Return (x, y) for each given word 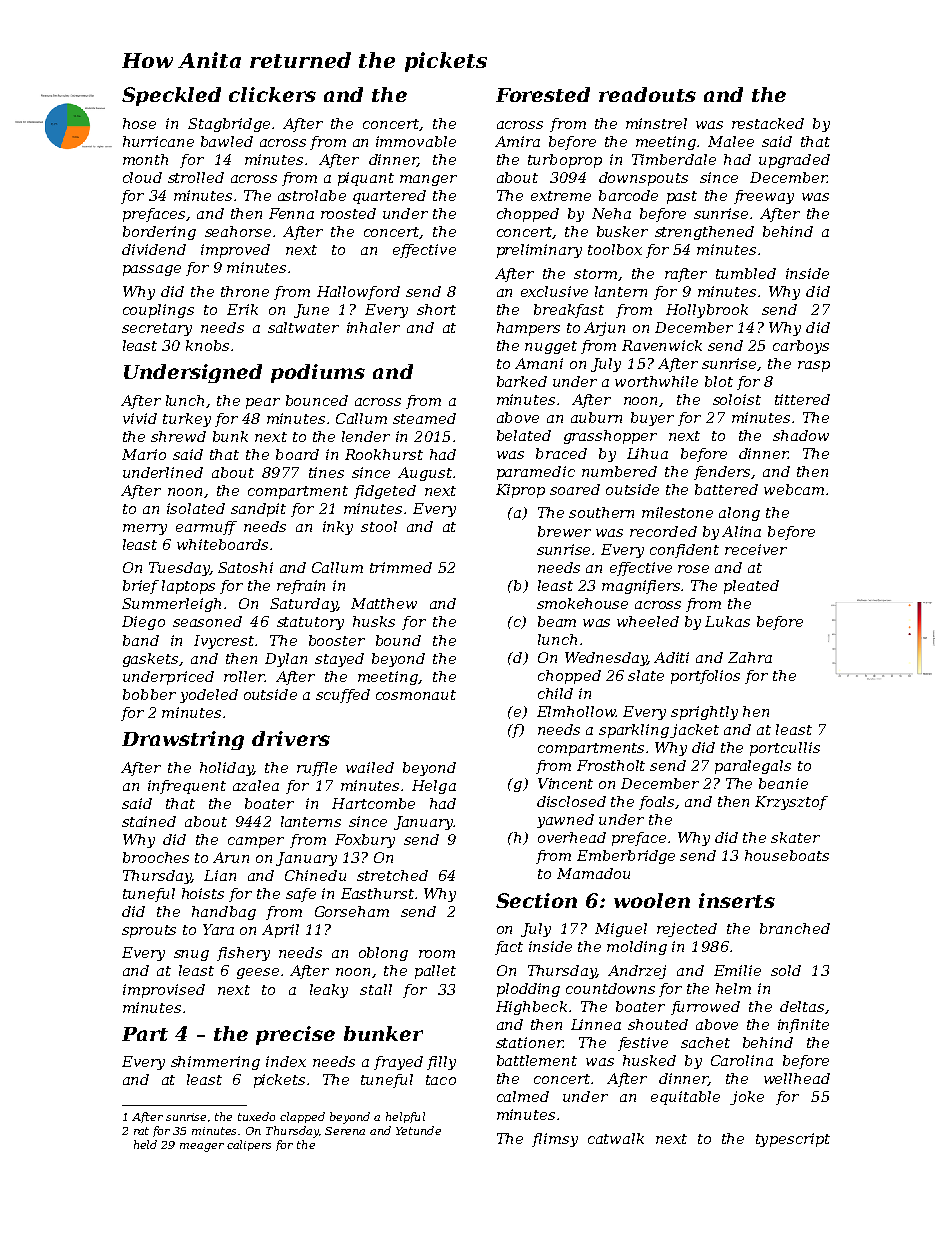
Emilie (737, 970)
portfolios (705, 677)
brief (141, 587)
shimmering (215, 1063)
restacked (768, 123)
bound (398, 640)
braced (561, 453)
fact (509, 948)
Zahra (750, 657)
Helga (434, 787)
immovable (416, 141)
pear (263, 403)
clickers (272, 94)
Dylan (286, 660)
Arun (231, 857)
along (739, 514)
